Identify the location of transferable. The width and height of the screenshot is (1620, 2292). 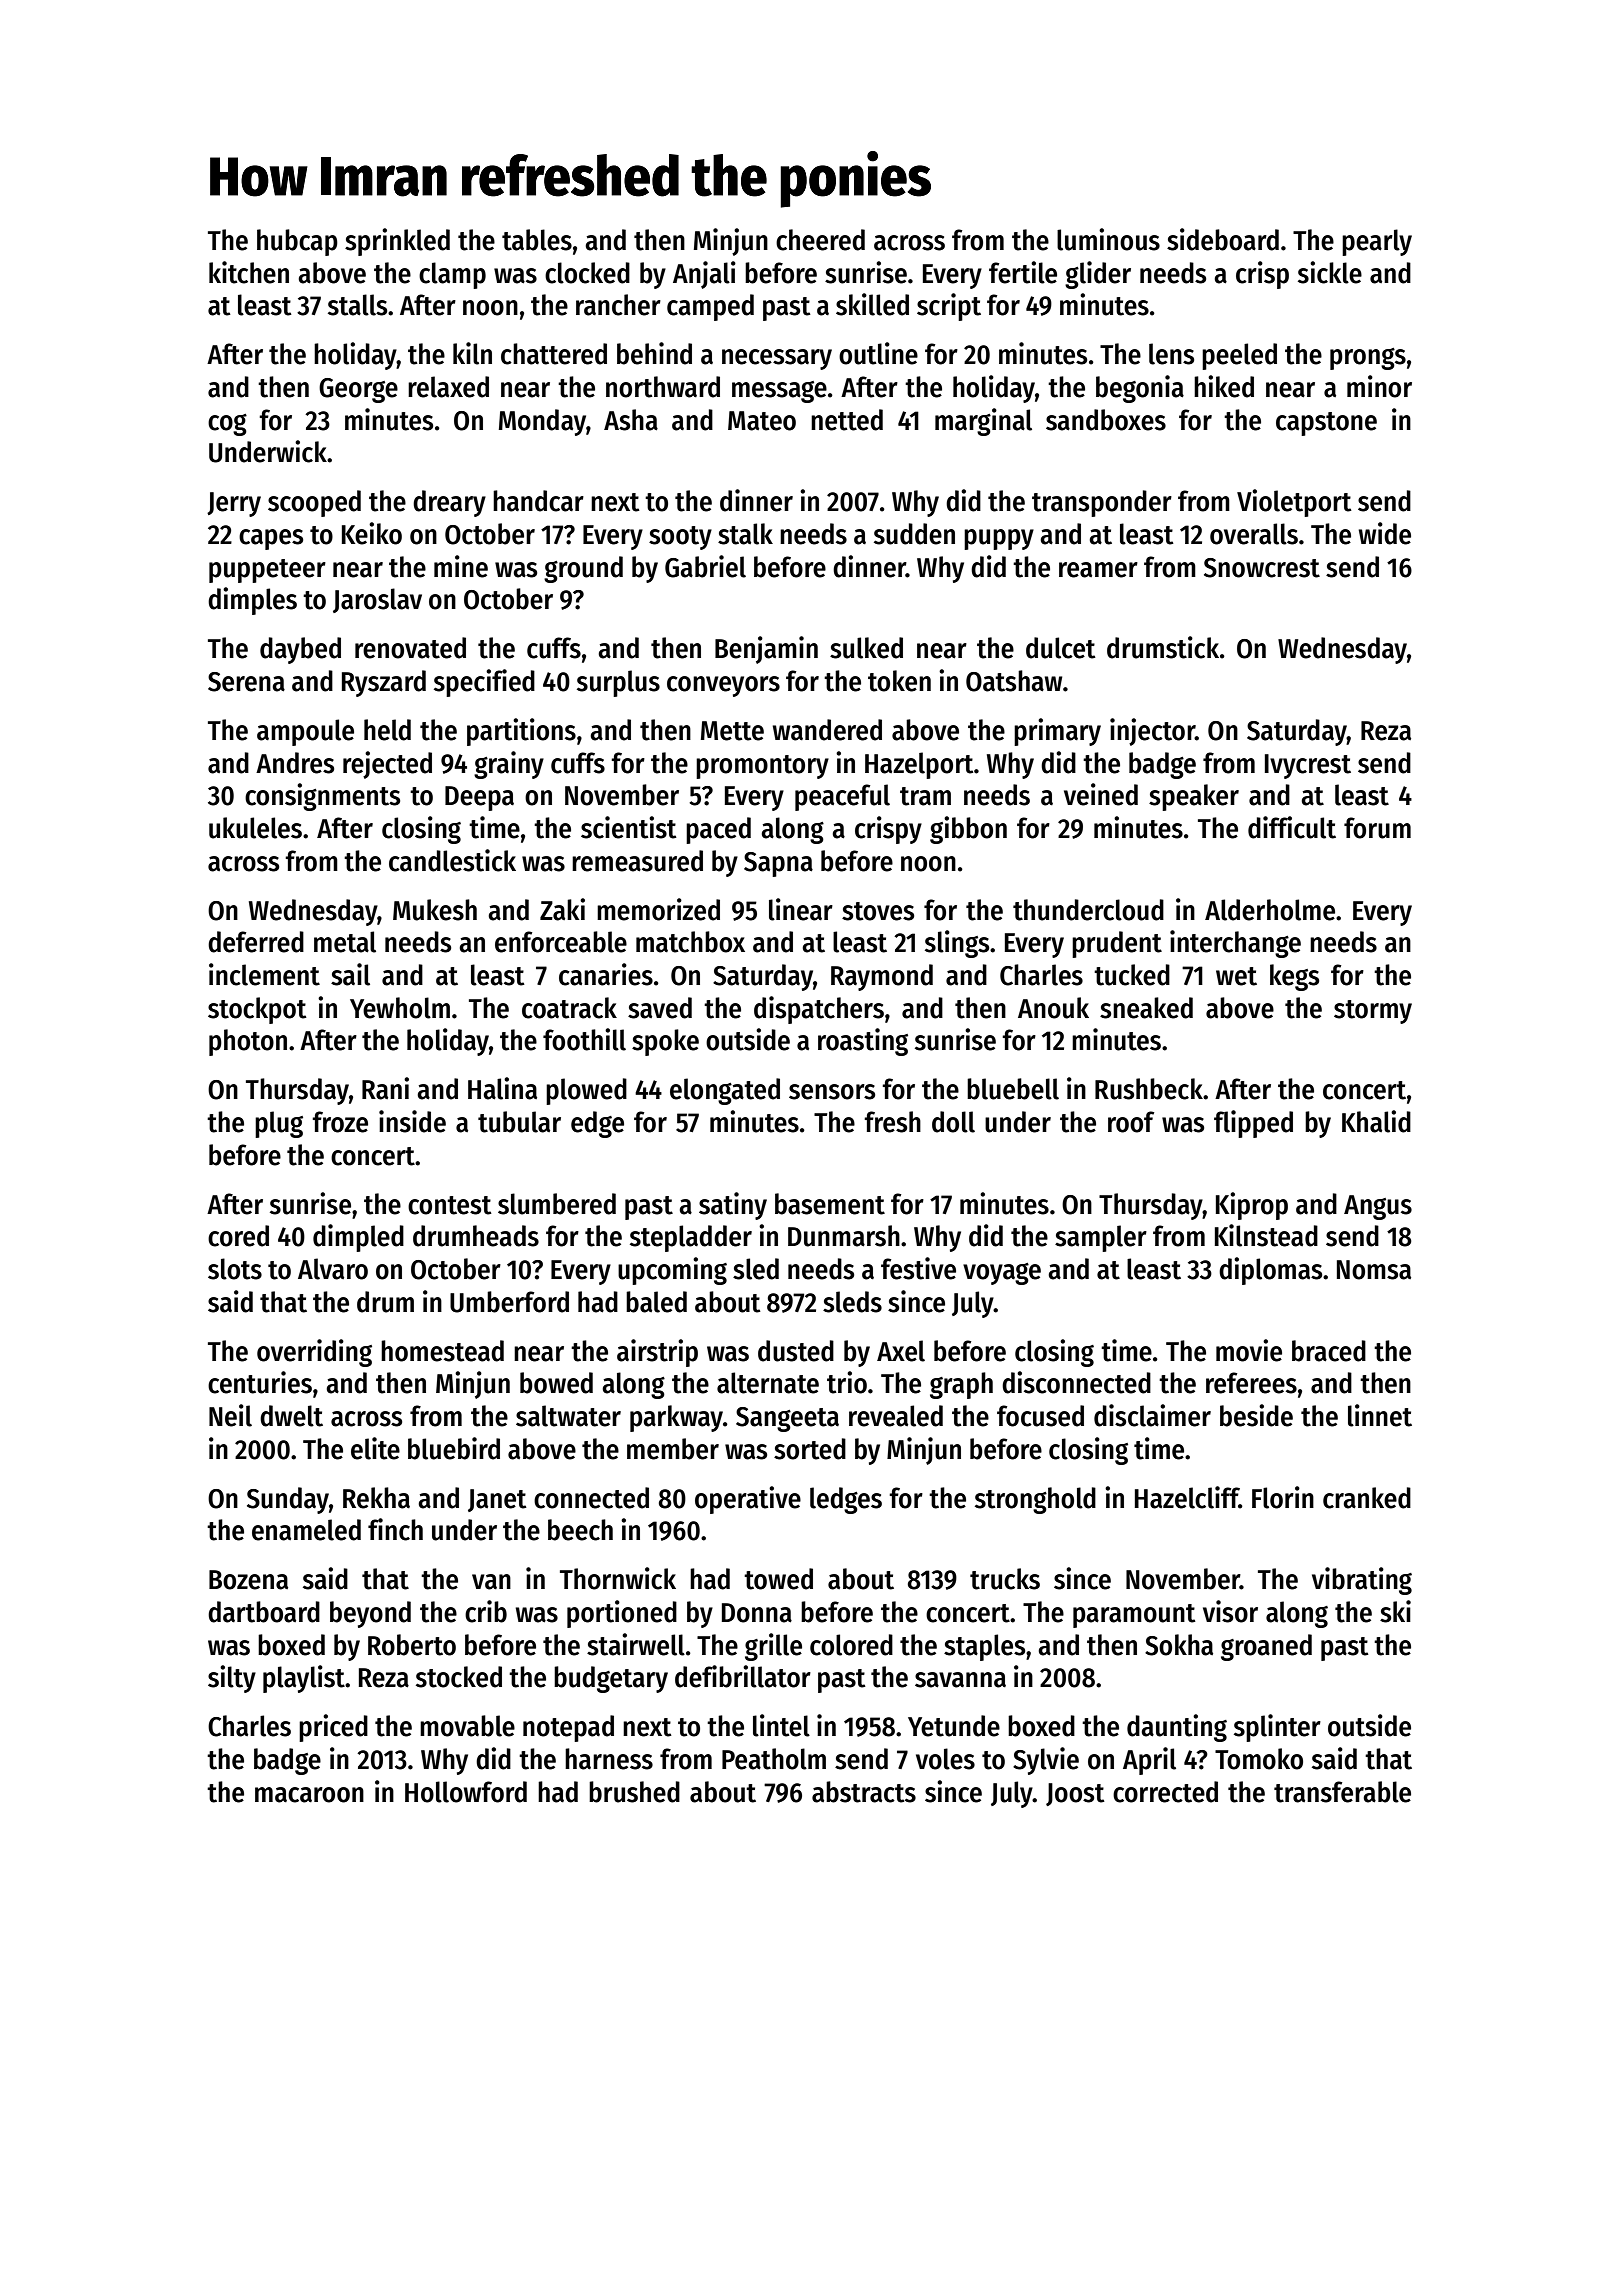
(1342, 1792).
